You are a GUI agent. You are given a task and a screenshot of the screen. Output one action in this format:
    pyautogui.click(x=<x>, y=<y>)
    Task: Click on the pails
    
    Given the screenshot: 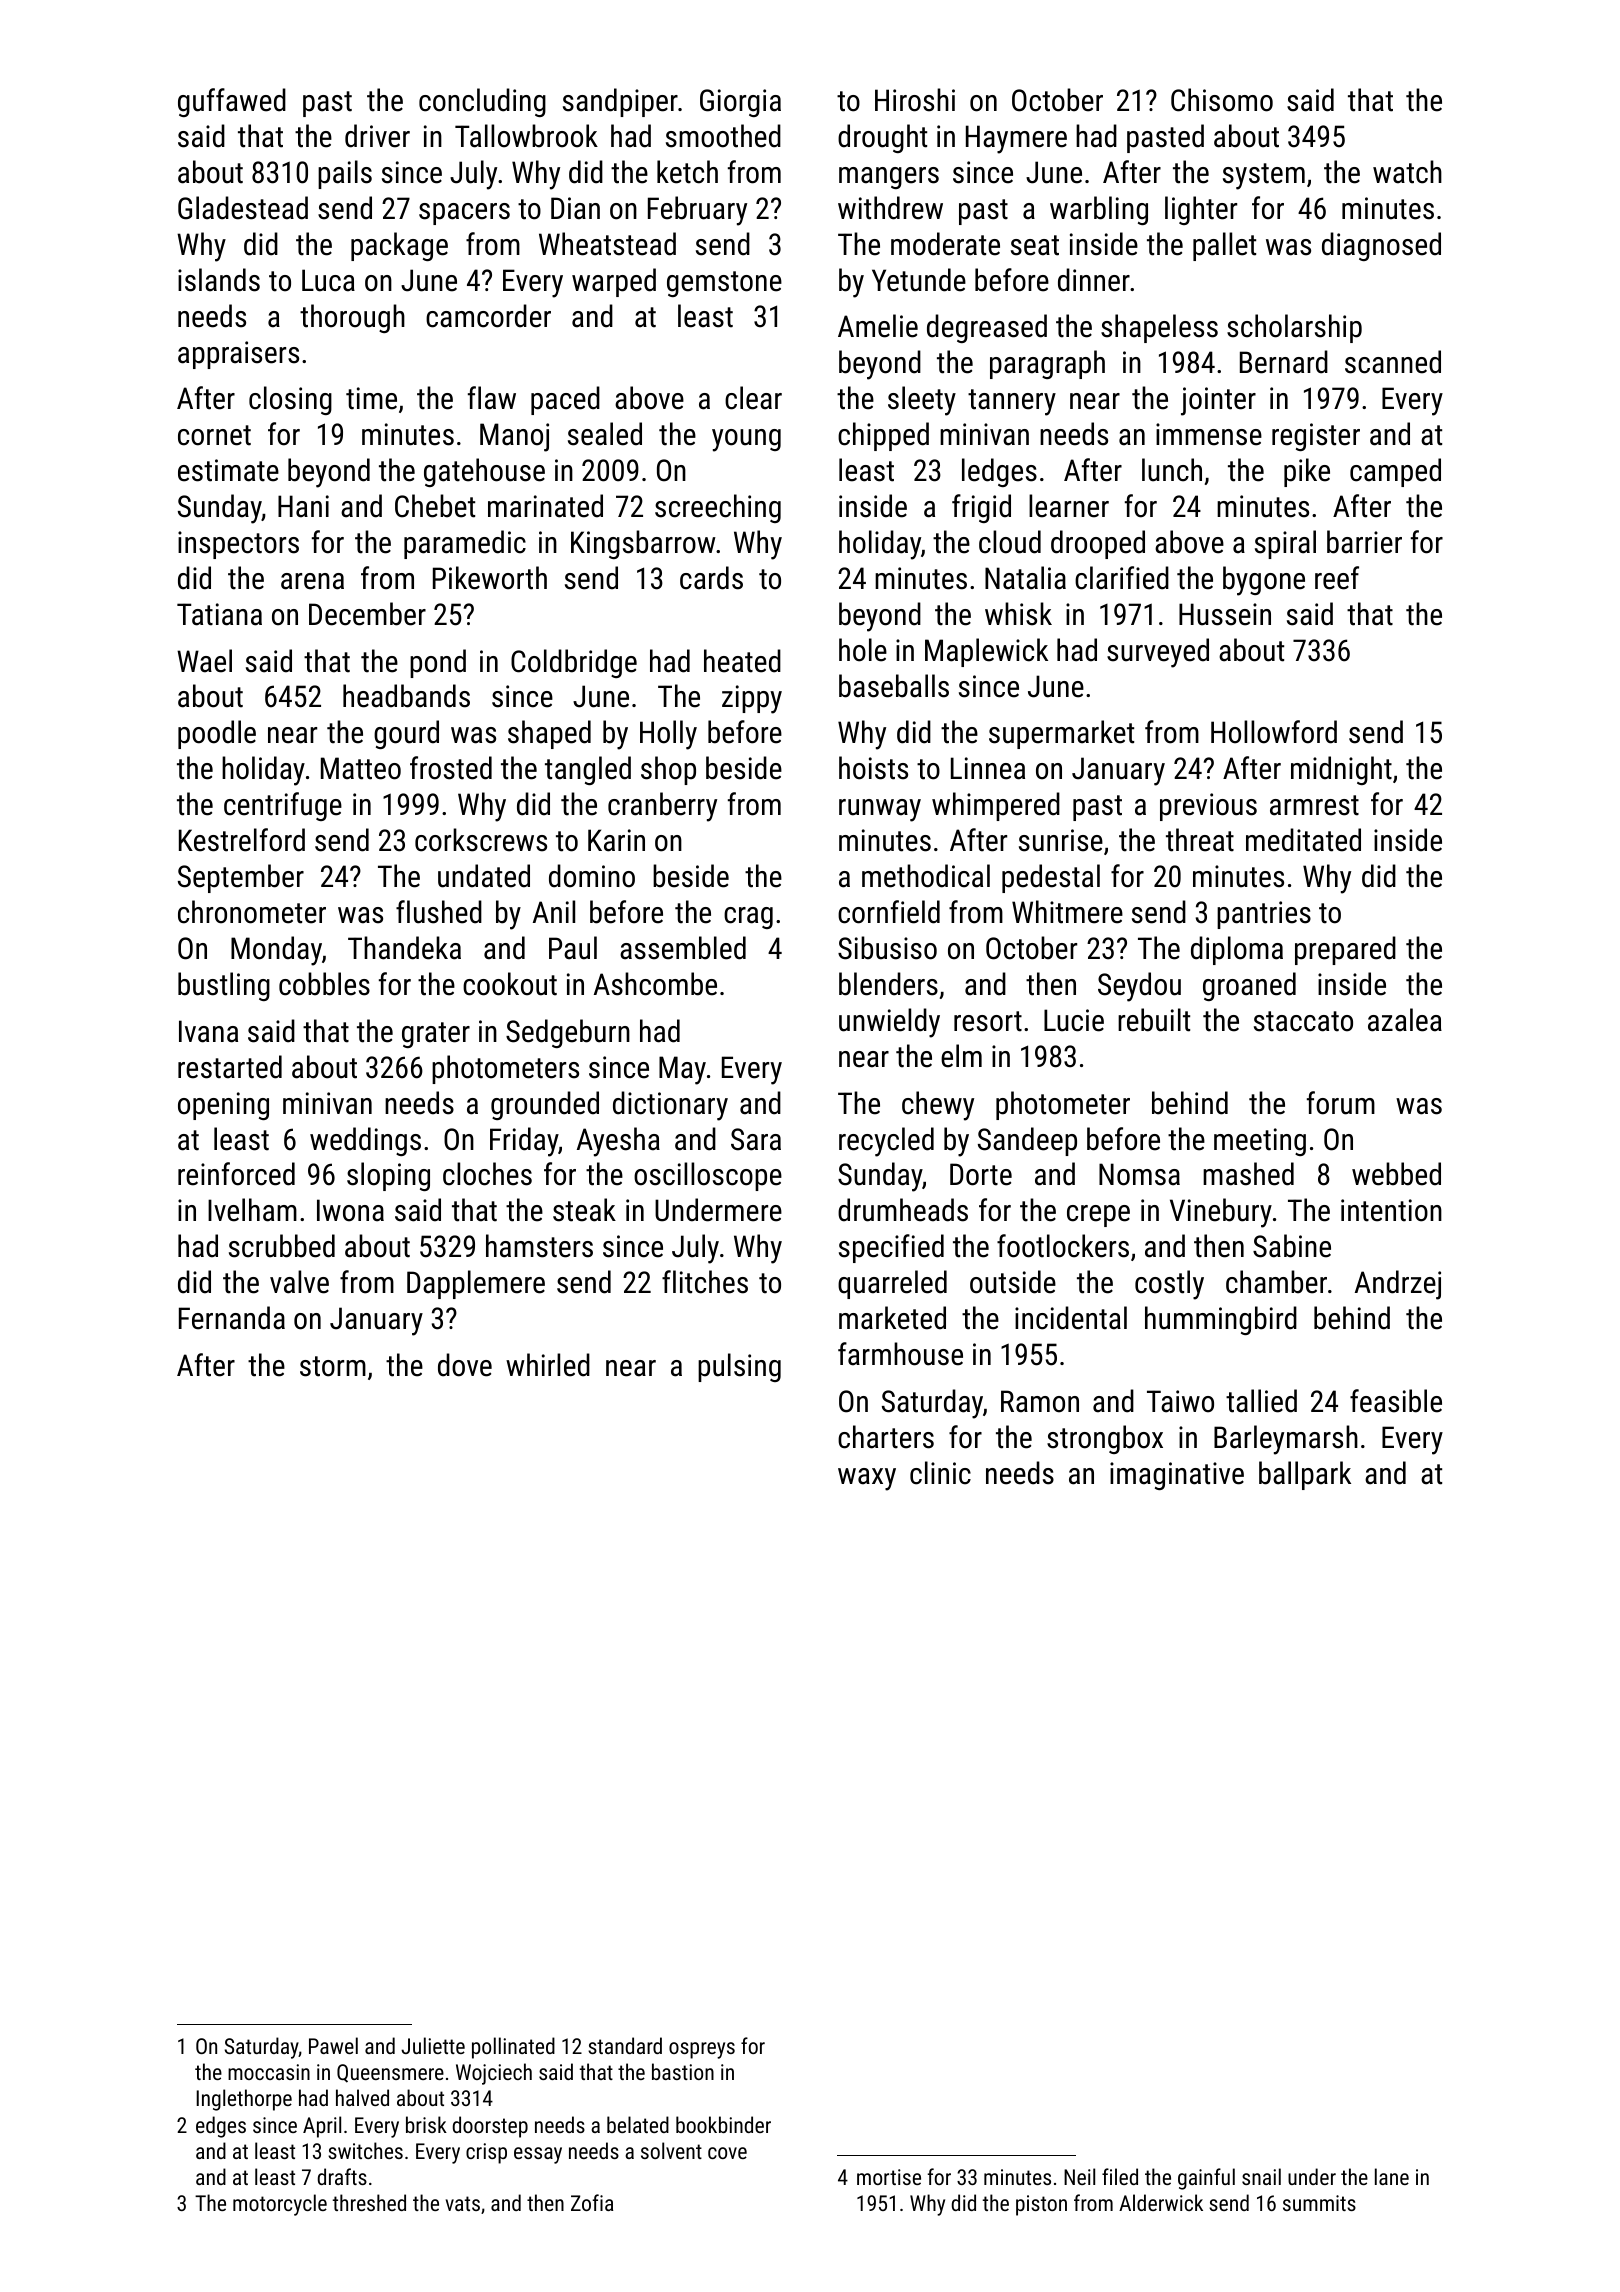 What is the action you would take?
    pyautogui.click(x=345, y=174)
